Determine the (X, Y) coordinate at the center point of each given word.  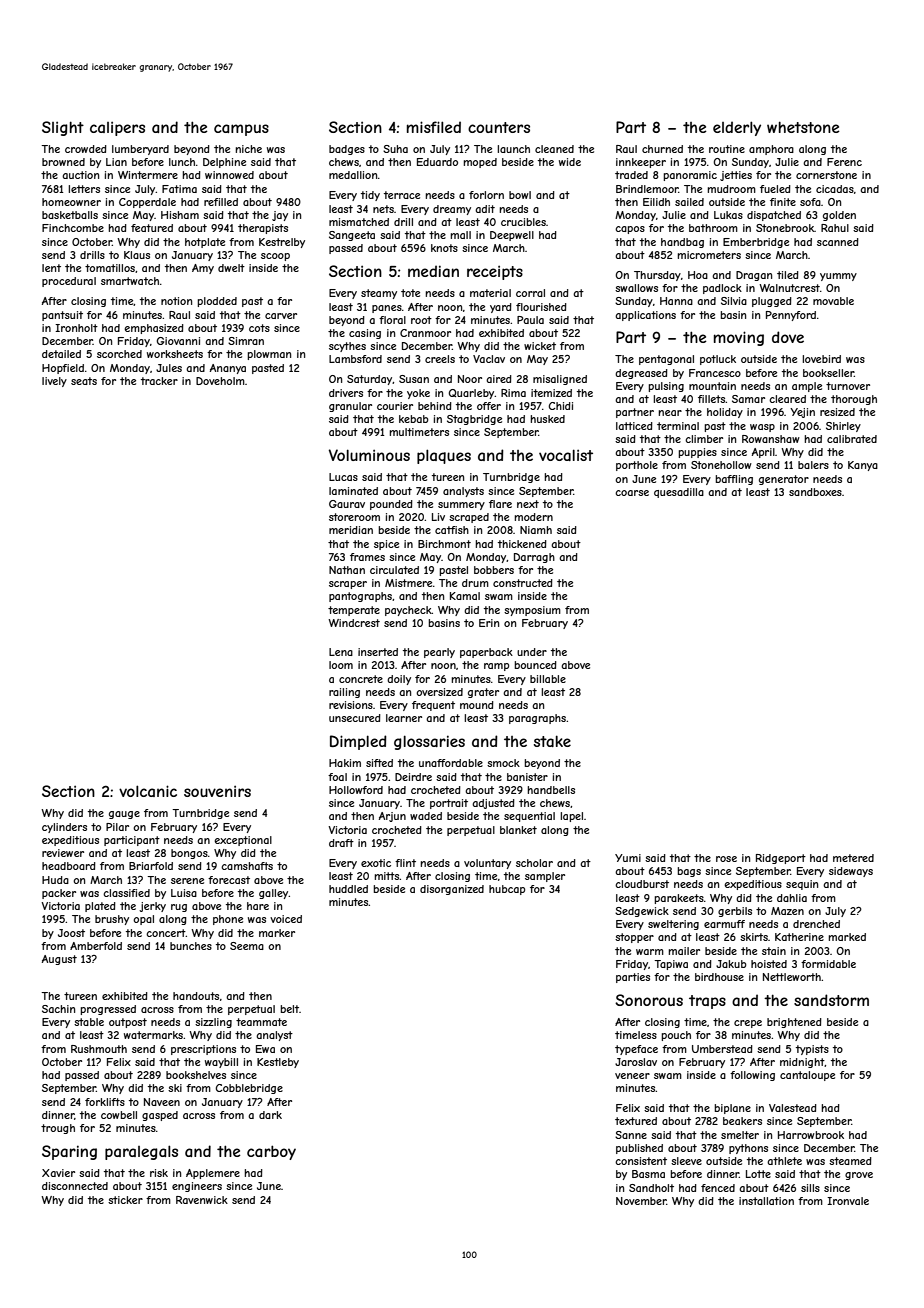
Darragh (534, 558)
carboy (271, 1152)
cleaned (554, 149)
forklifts (105, 1102)
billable (548, 679)
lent (51, 268)
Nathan (347, 570)
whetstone (803, 127)
